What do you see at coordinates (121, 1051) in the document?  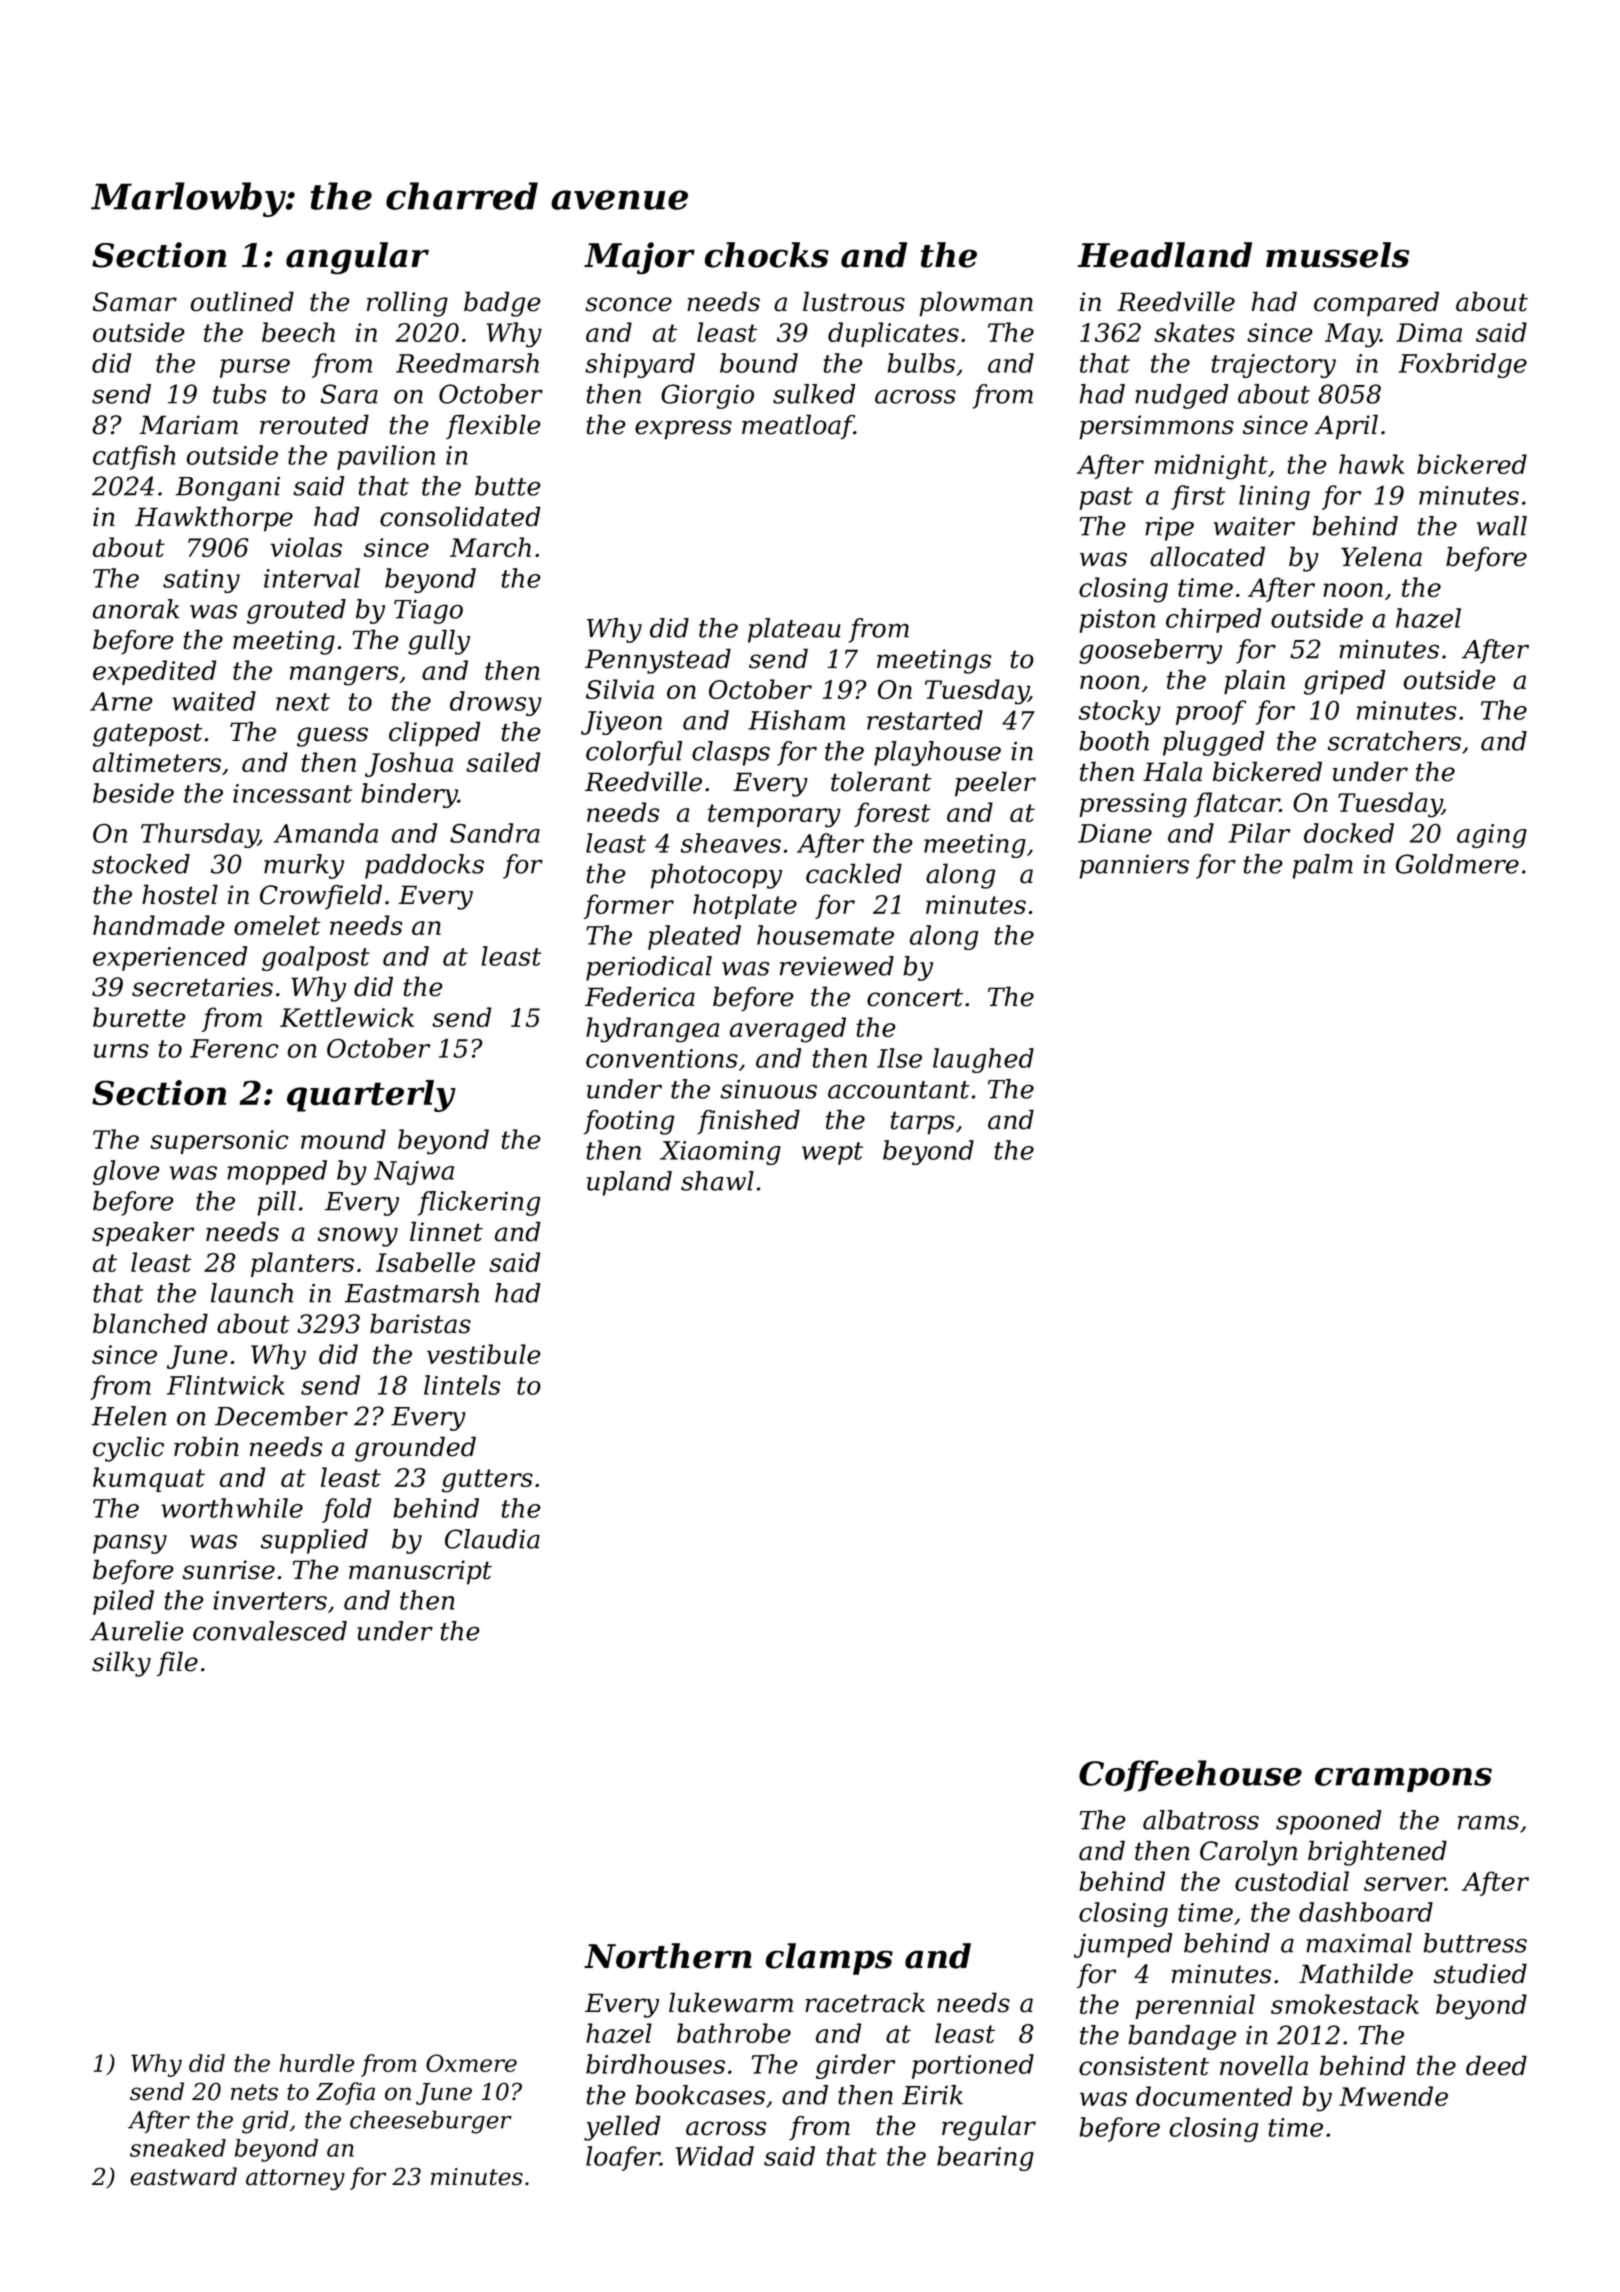 I see `urns` at bounding box center [121, 1051].
